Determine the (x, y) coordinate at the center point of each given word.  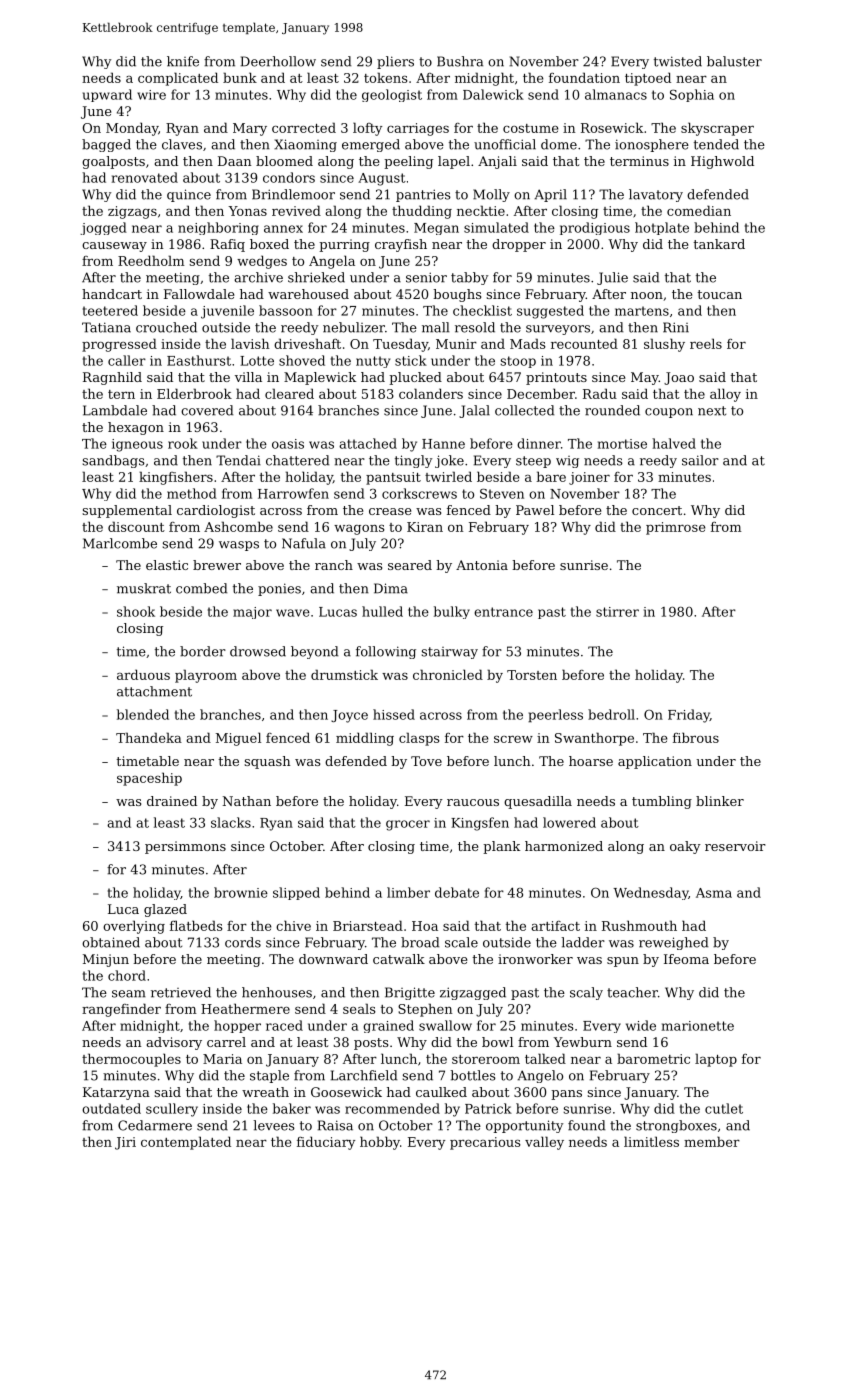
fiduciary (326, 1143)
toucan (719, 294)
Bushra (460, 61)
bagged (106, 145)
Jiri (125, 1143)
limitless (651, 1141)
